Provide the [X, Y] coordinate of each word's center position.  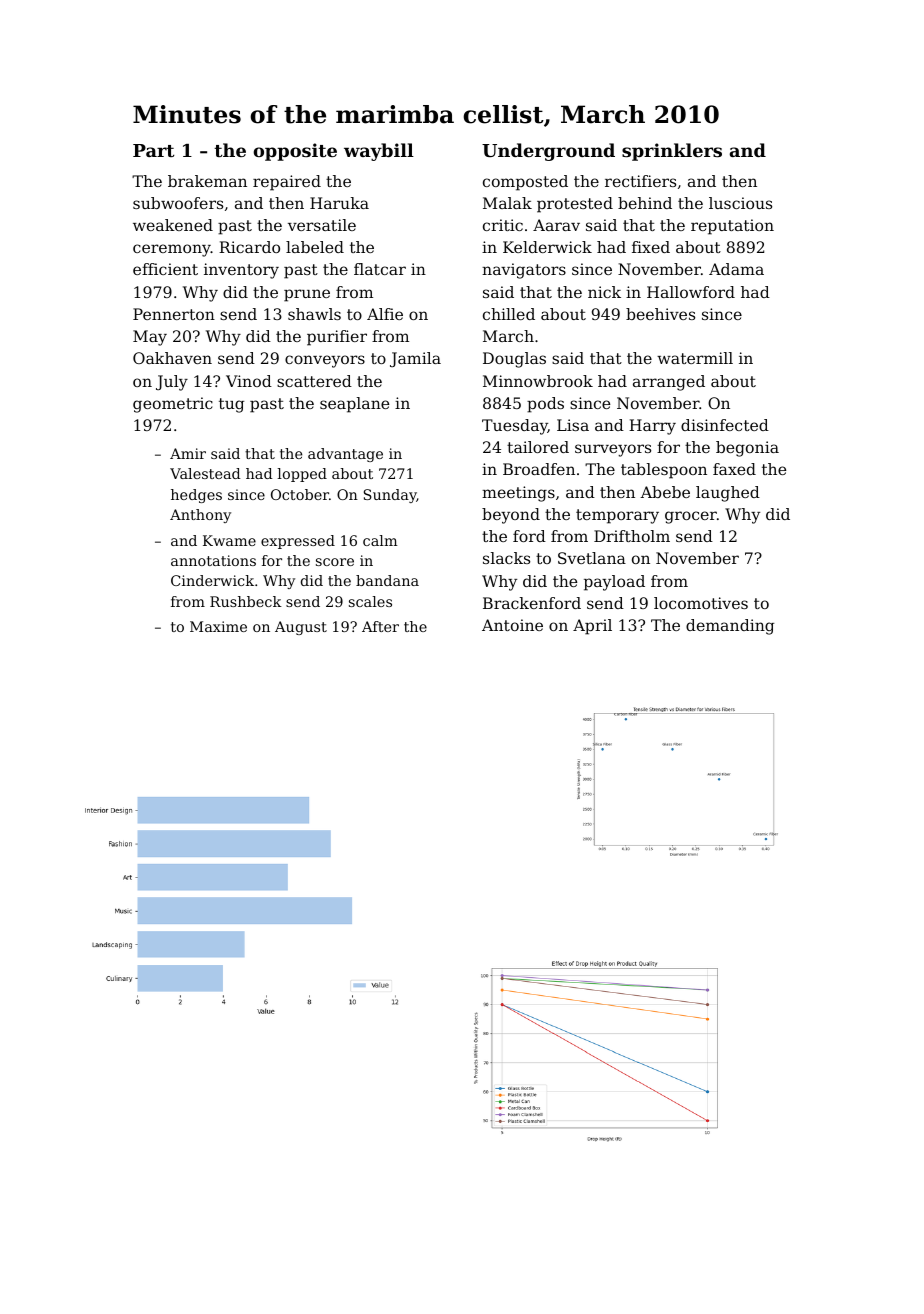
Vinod [249, 381]
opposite [295, 152]
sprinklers [672, 152]
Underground [548, 152]
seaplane [354, 405]
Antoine [512, 625]
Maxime [218, 626]
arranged [669, 383]
